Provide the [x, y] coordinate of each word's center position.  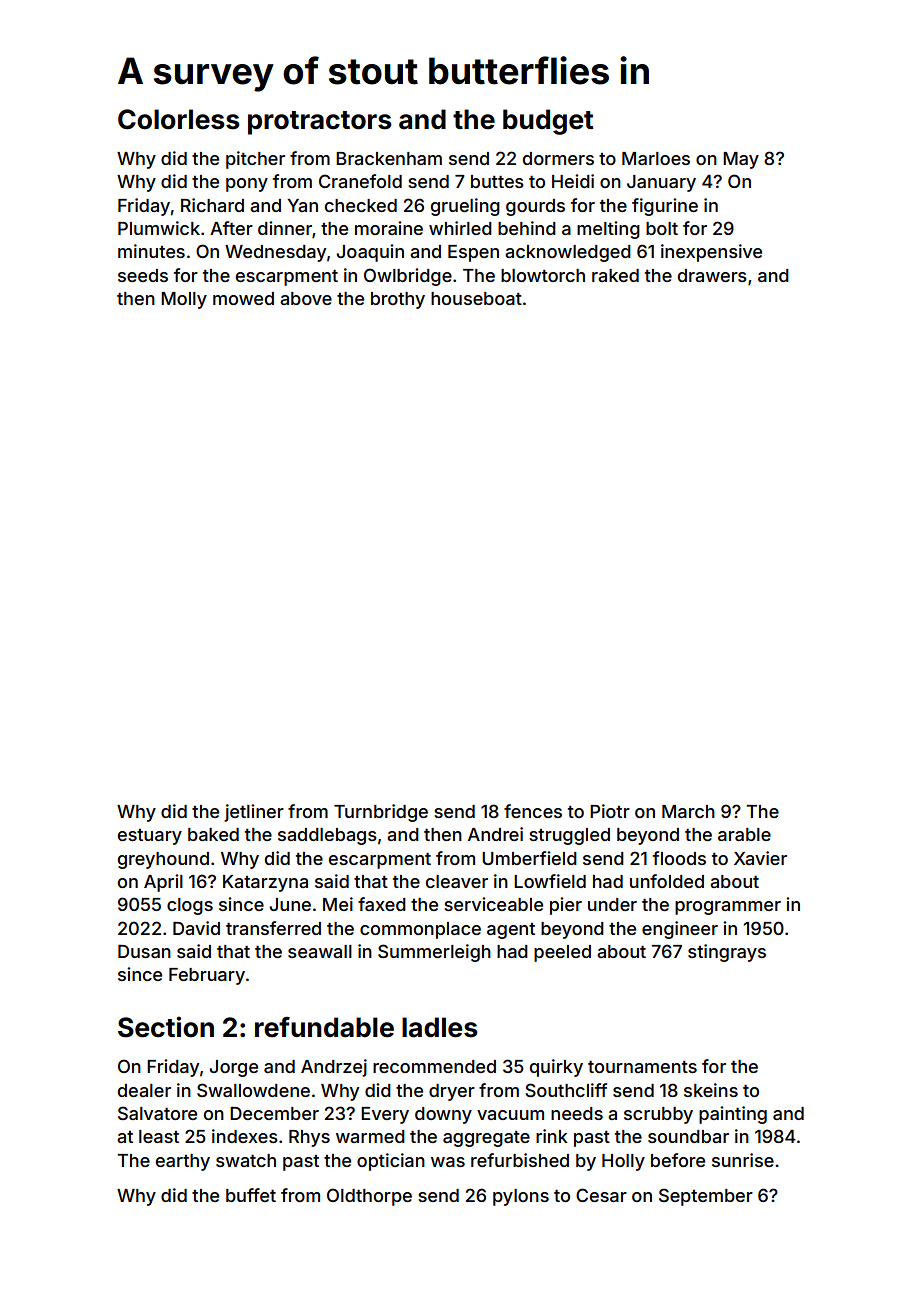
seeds [143, 275]
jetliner [254, 813]
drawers [712, 275]
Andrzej [334, 1068]
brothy [398, 300]
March [688, 811]
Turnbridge [381, 813]
